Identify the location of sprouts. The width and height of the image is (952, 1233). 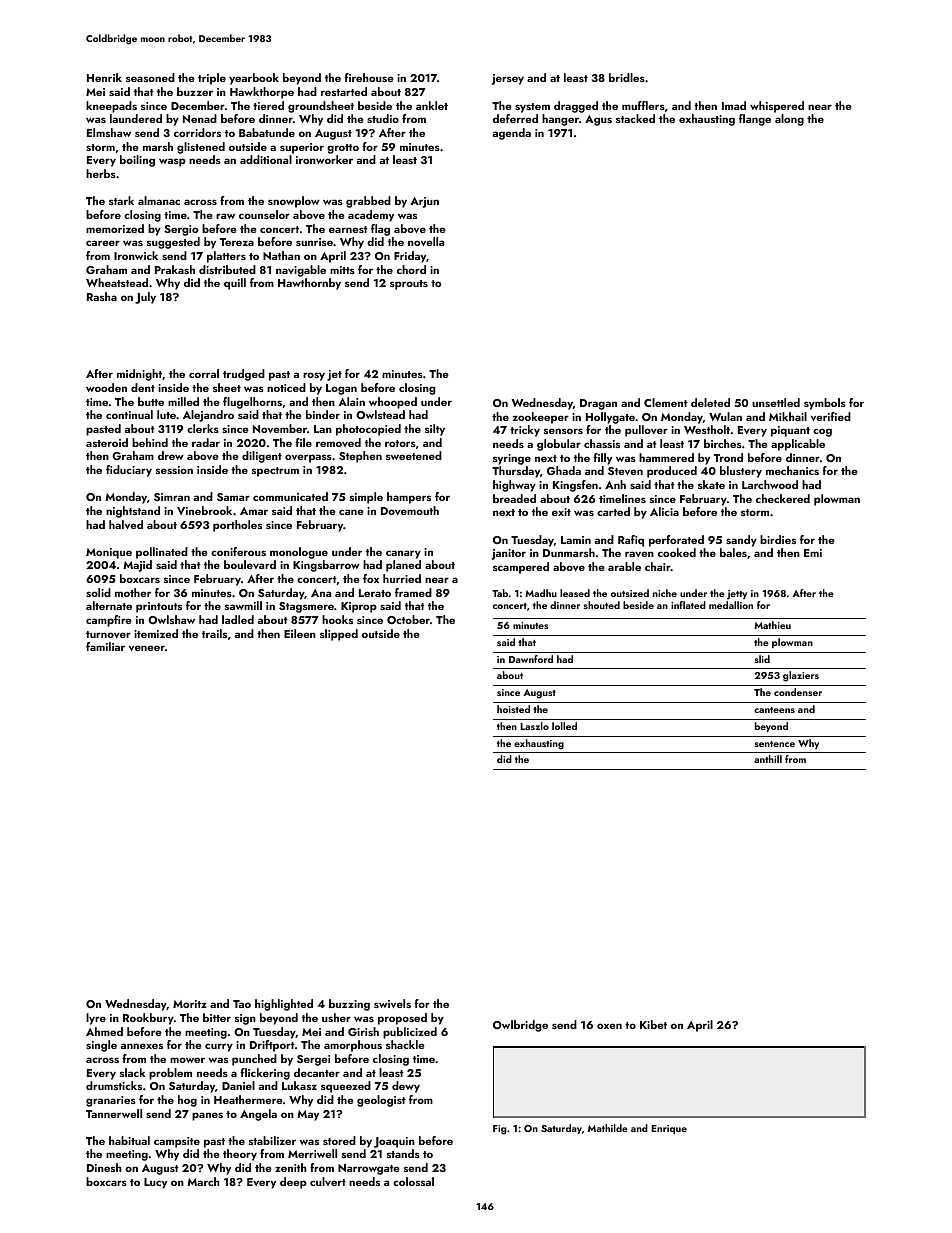
(409, 285).
